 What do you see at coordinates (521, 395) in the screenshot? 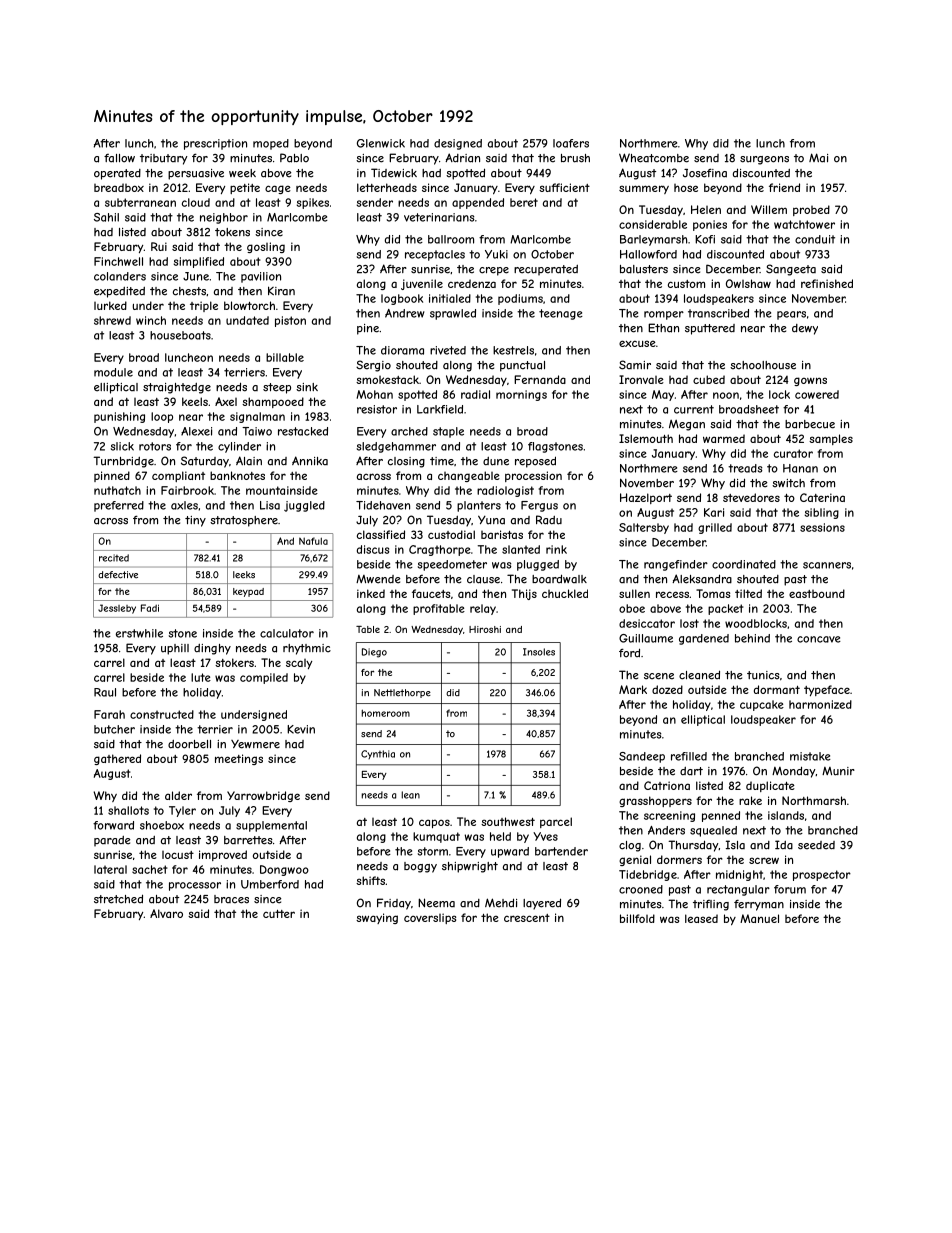
I see `mornings` at bounding box center [521, 395].
